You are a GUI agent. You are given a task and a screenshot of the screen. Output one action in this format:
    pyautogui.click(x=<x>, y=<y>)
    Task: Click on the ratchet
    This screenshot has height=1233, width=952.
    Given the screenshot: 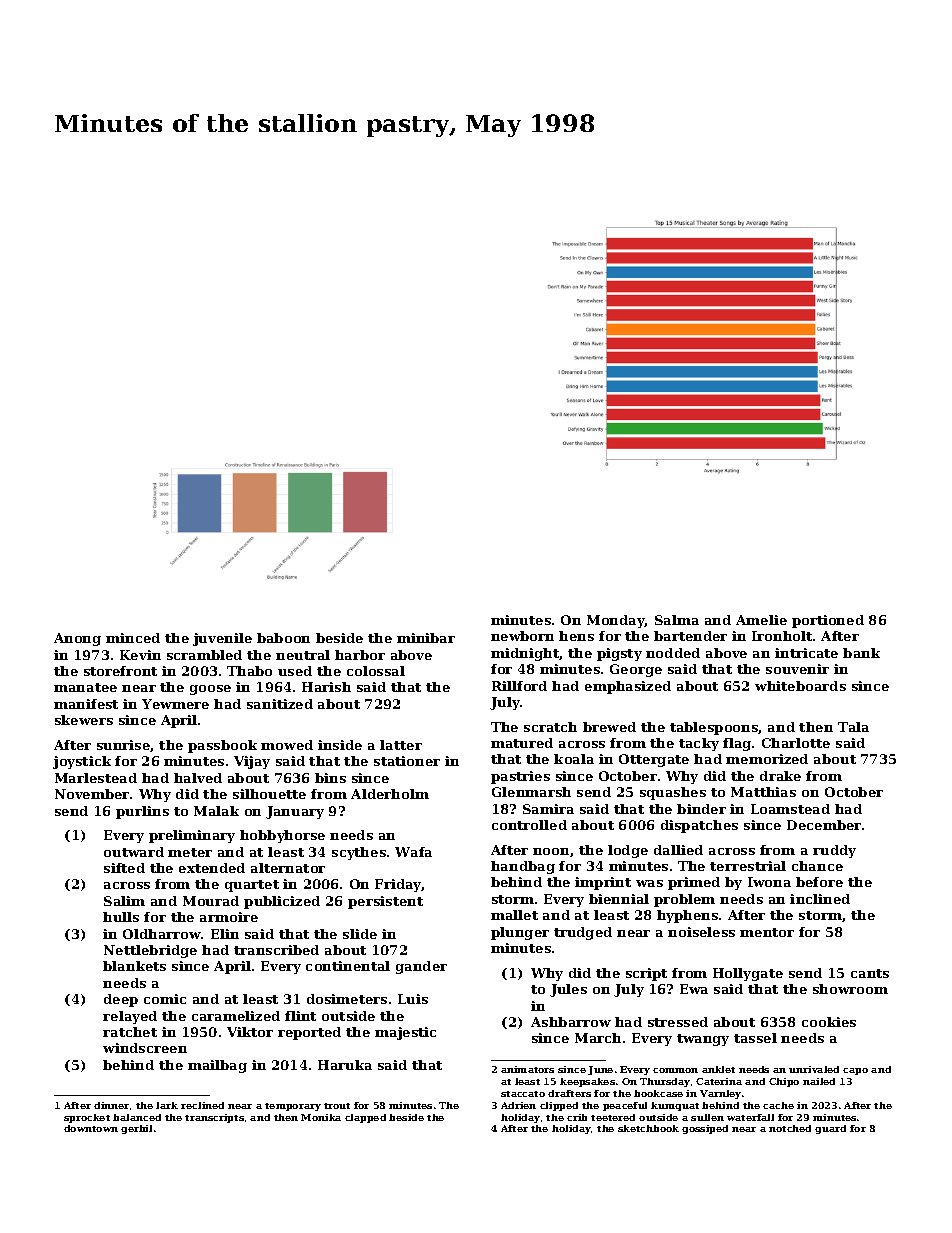 What is the action you would take?
    pyautogui.click(x=130, y=1032)
